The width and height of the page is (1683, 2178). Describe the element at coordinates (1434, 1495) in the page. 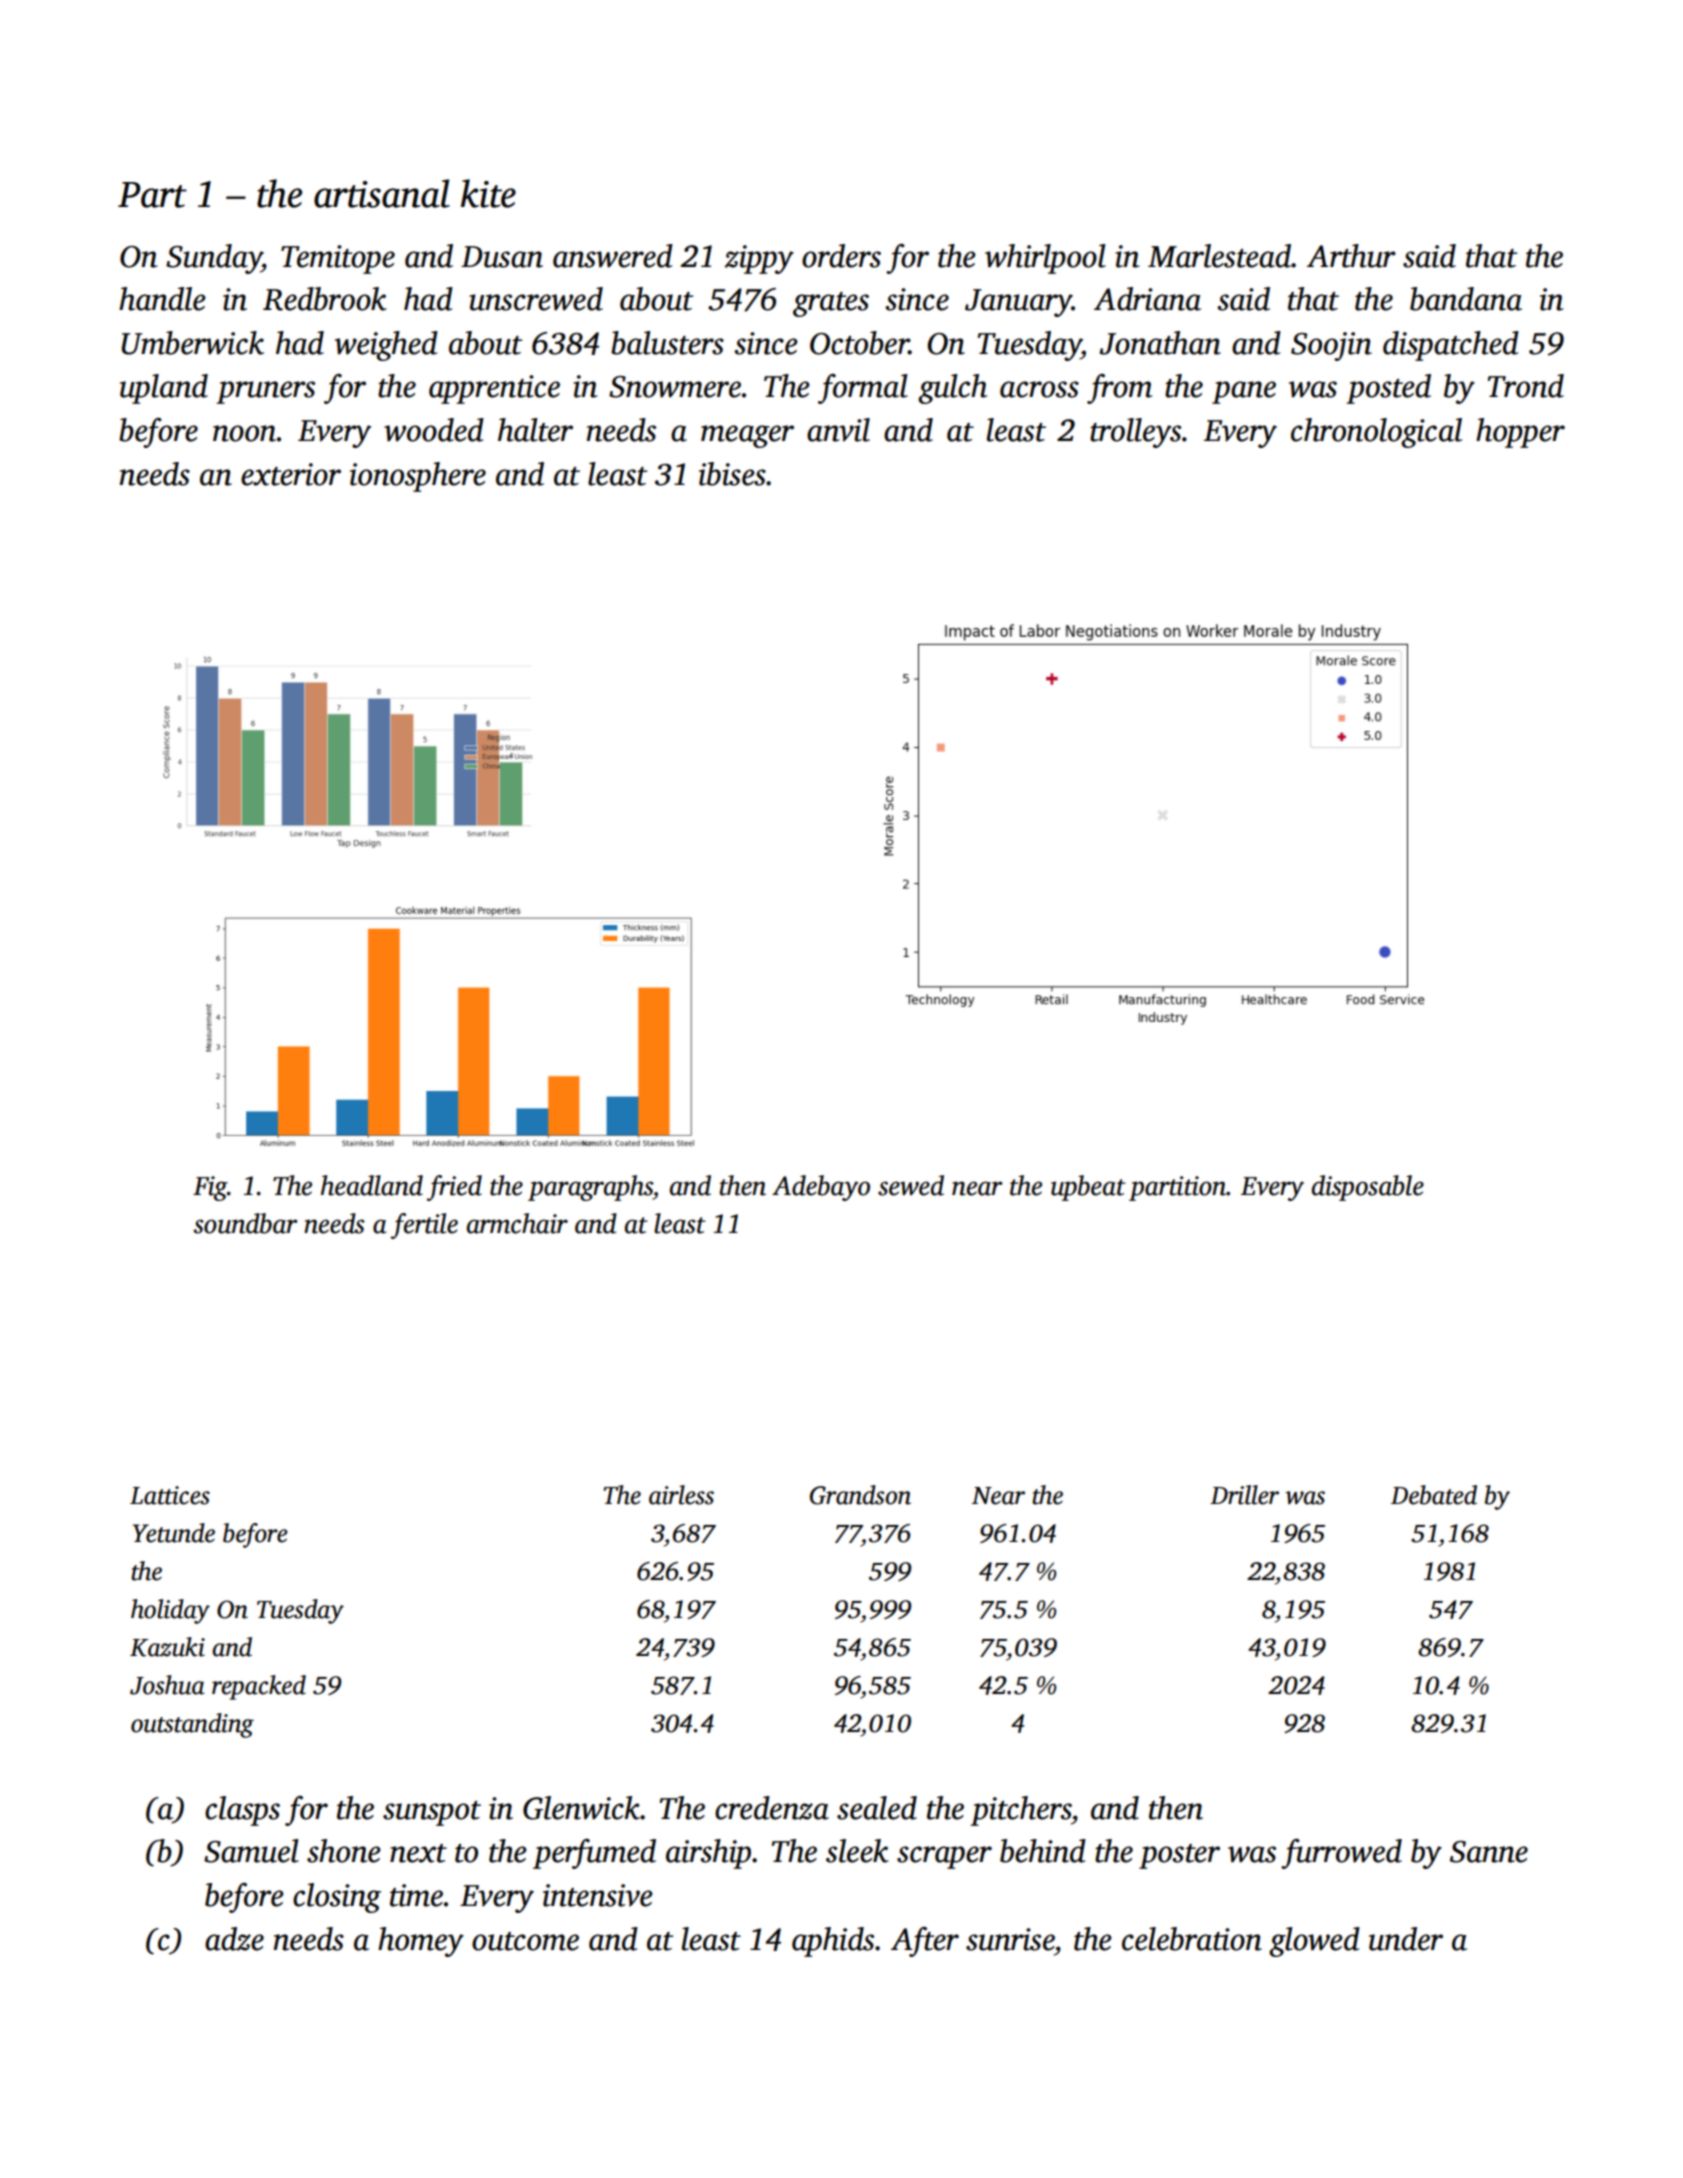

I see `Debated` at that location.
